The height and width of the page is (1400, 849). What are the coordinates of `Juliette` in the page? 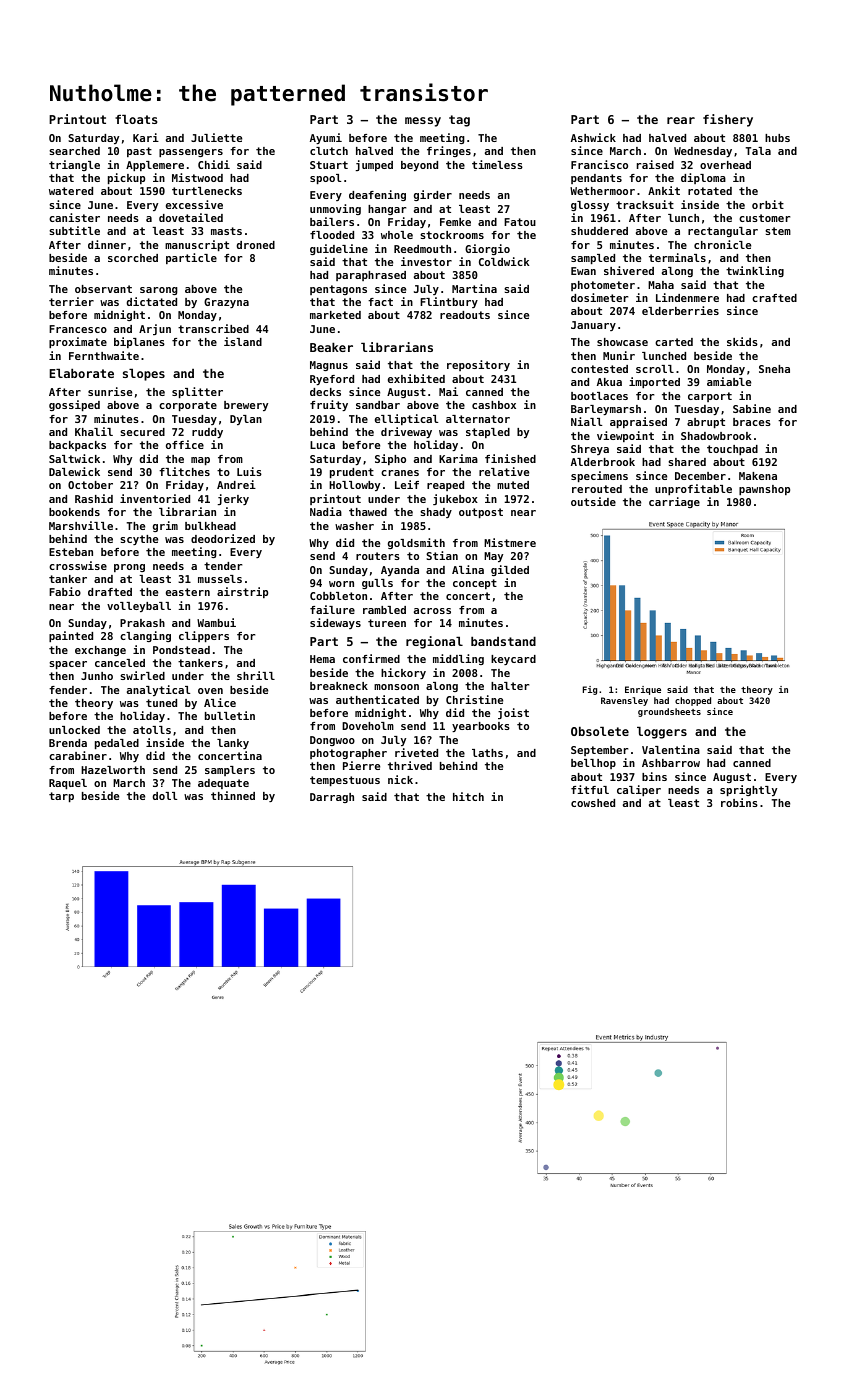 It's located at (216, 137).
